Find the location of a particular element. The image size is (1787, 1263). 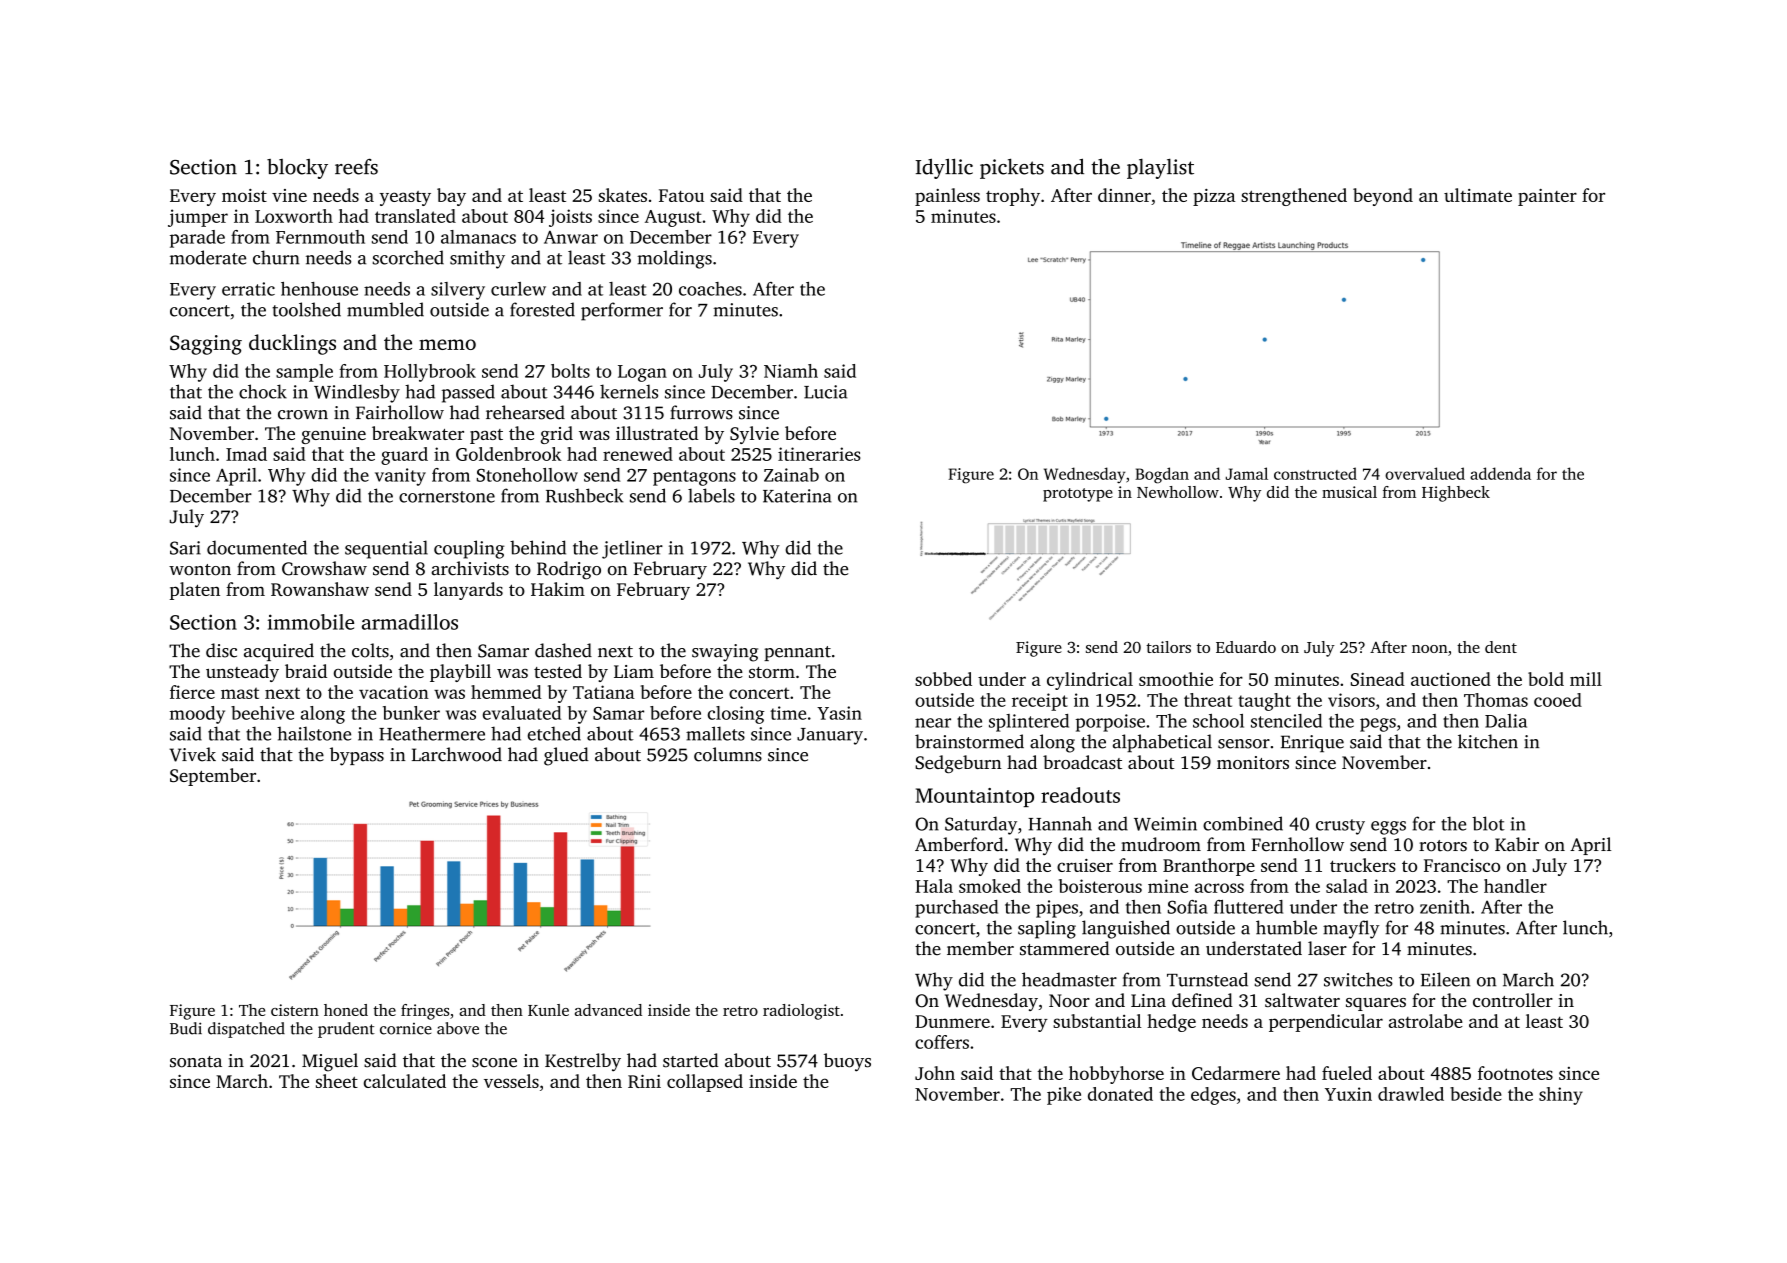

painter is located at coordinates (1547, 197).
